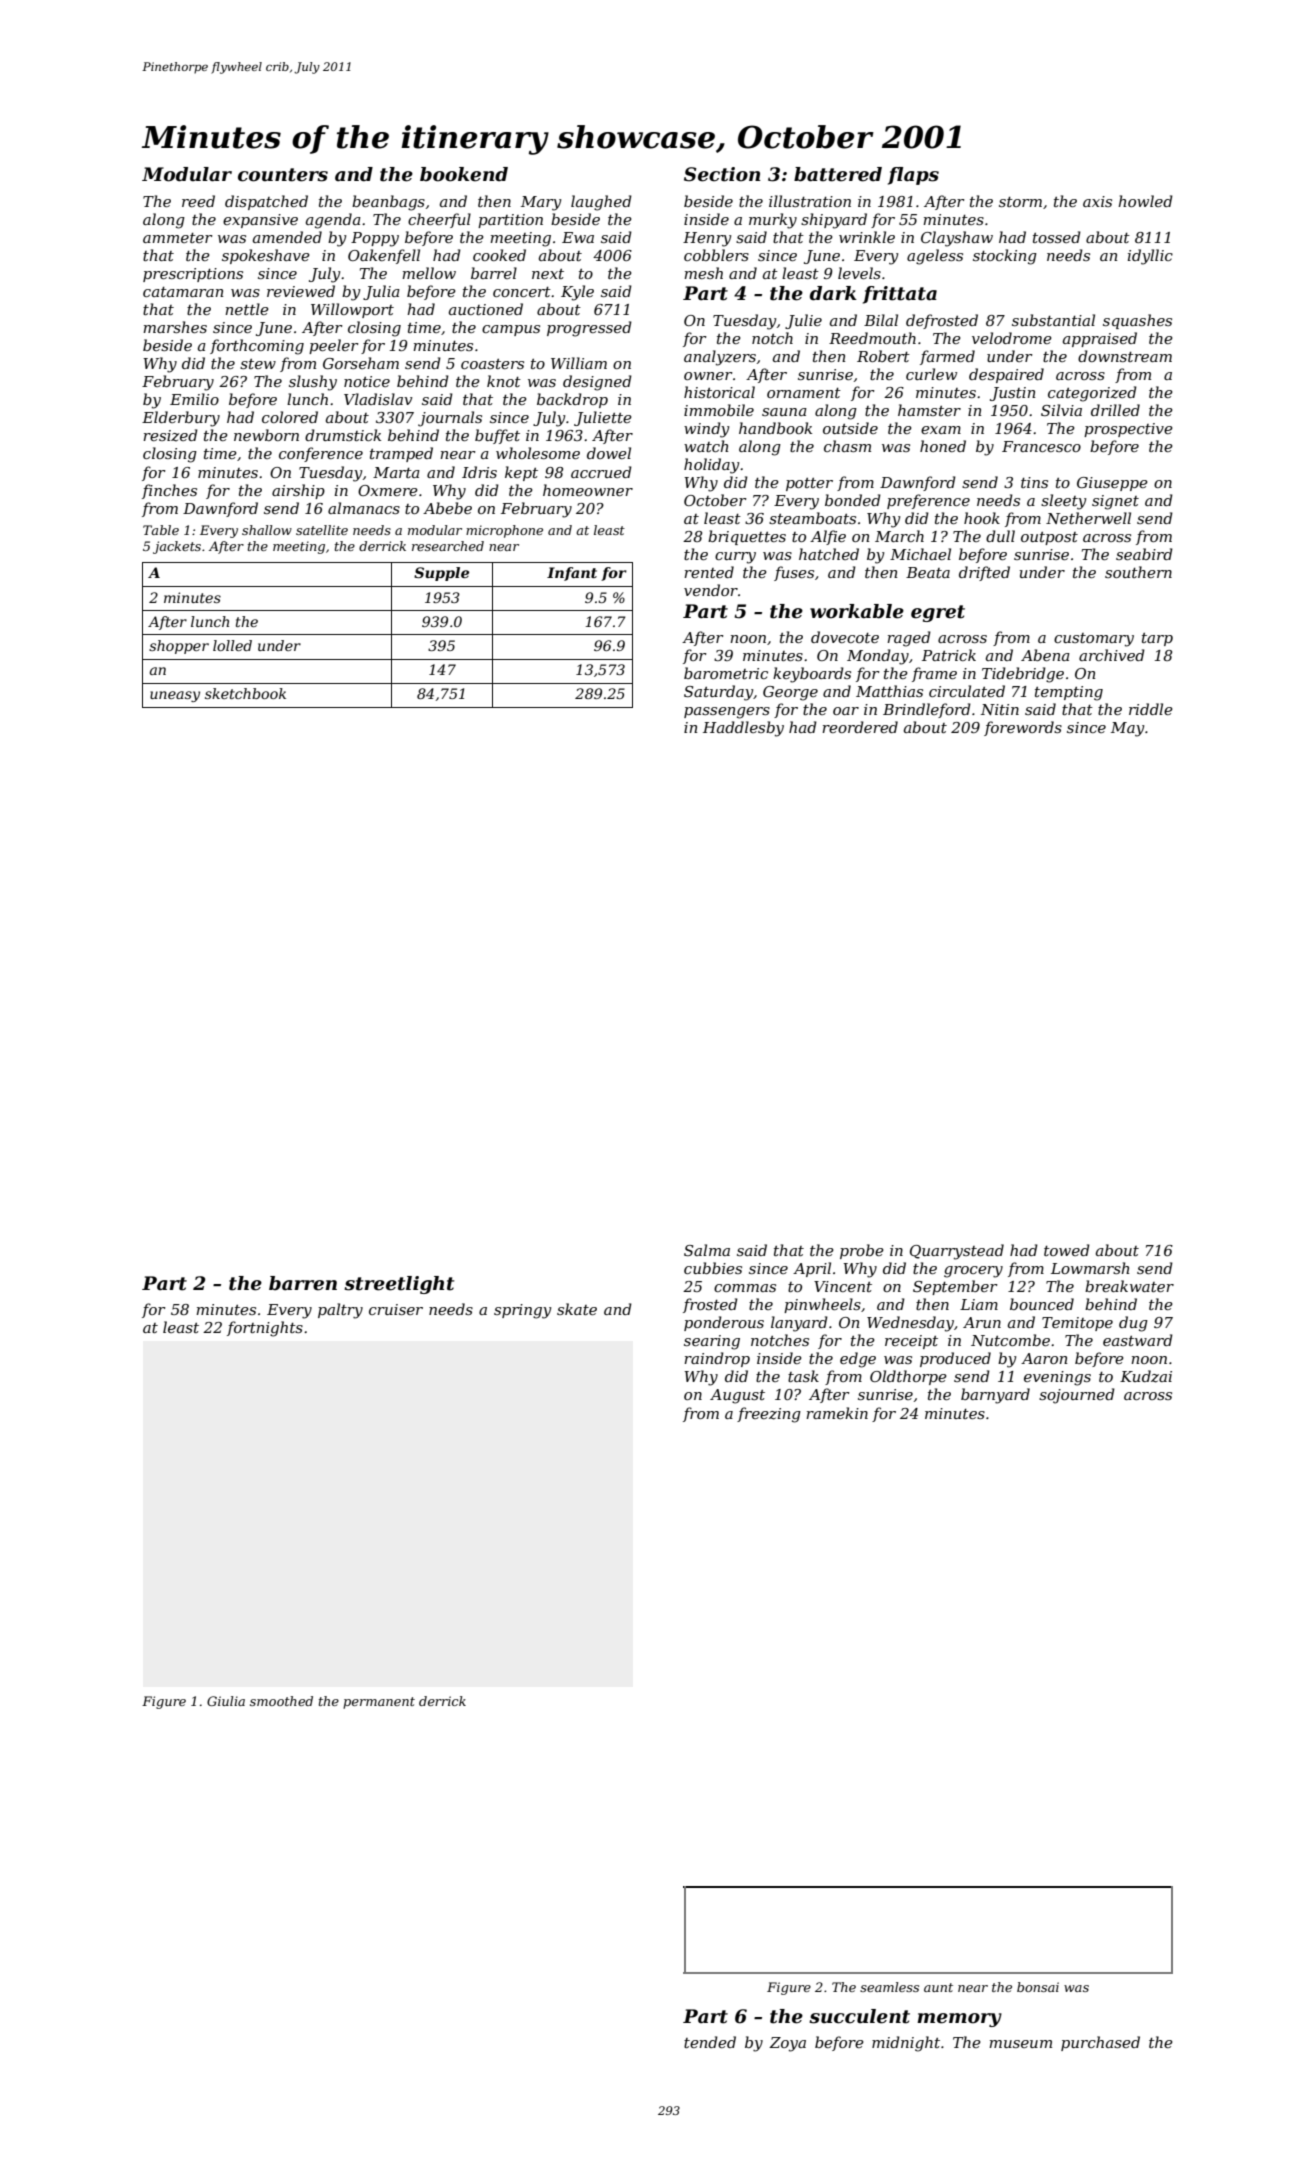 The width and height of the document is (1316, 2167). I want to click on laughed, so click(601, 203).
